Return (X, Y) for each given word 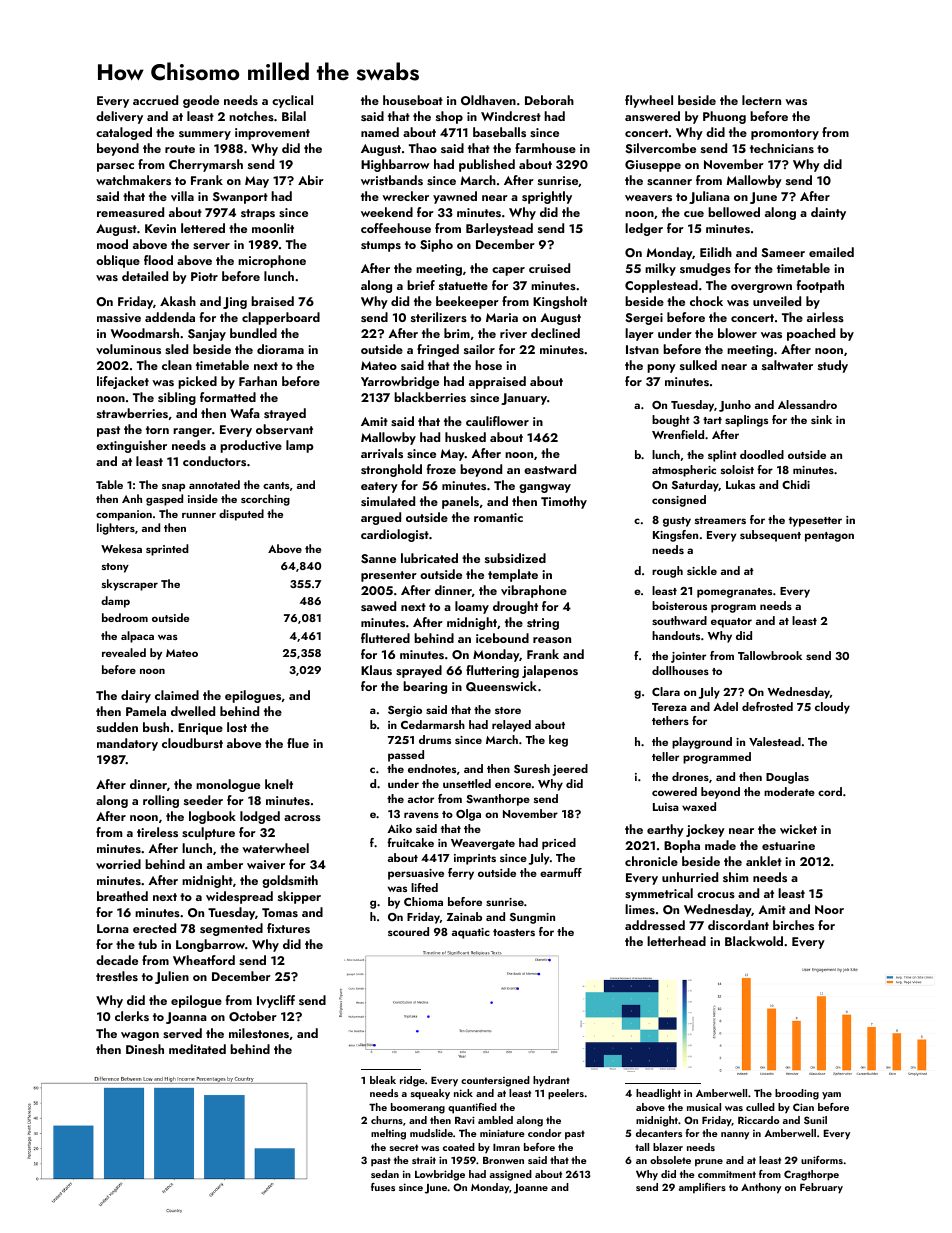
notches (251, 116)
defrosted (767, 706)
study (833, 366)
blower (737, 333)
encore (513, 785)
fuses (383, 1187)
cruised (549, 268)
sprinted (167, 550)
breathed (122, 896)
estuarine (788, 845)
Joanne (531, 1189)
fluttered (385, 638)
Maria (502, 317)
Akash (178, 301)
